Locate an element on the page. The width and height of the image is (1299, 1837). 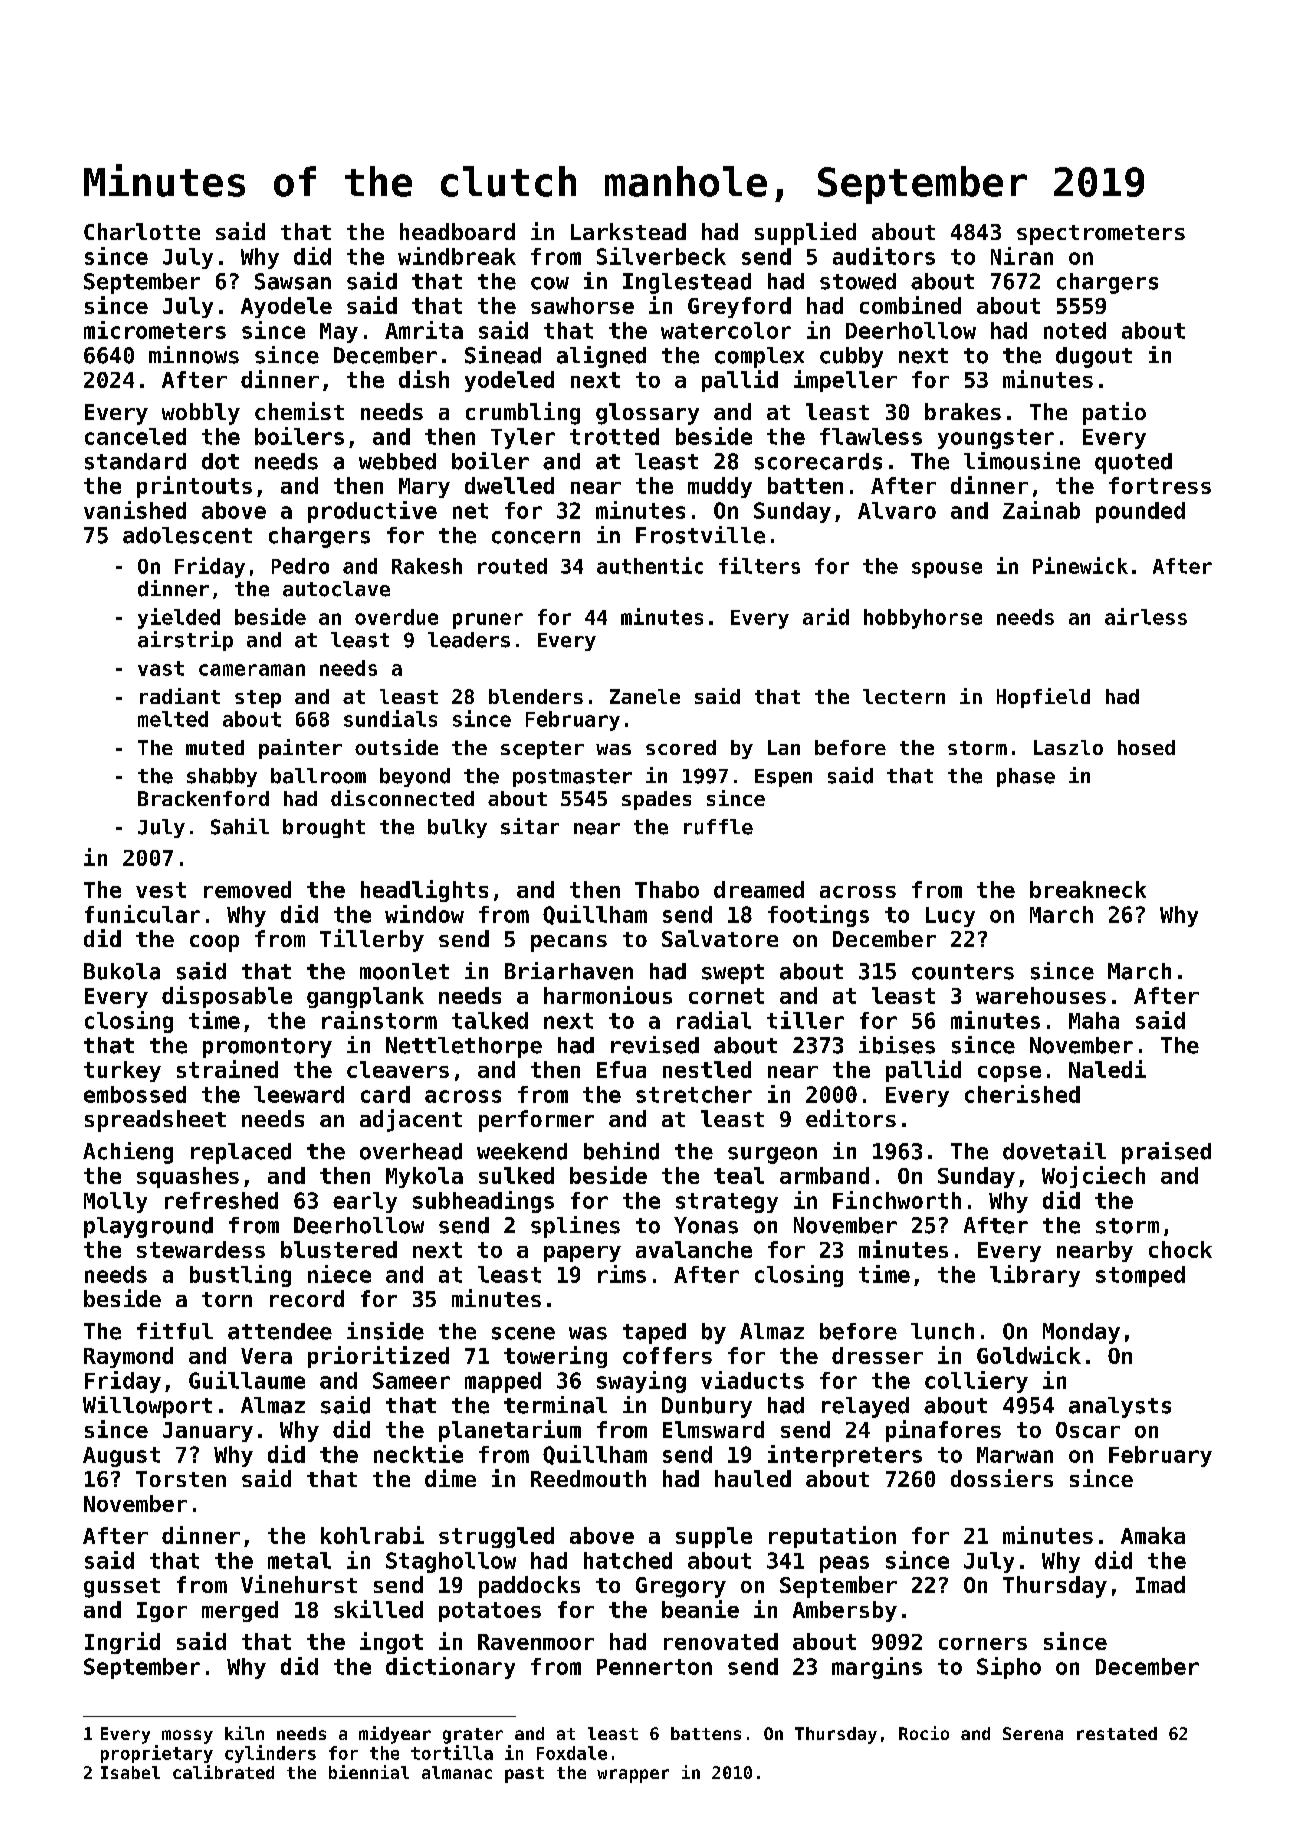
stretcher is located at coordinates (694, 1094).
